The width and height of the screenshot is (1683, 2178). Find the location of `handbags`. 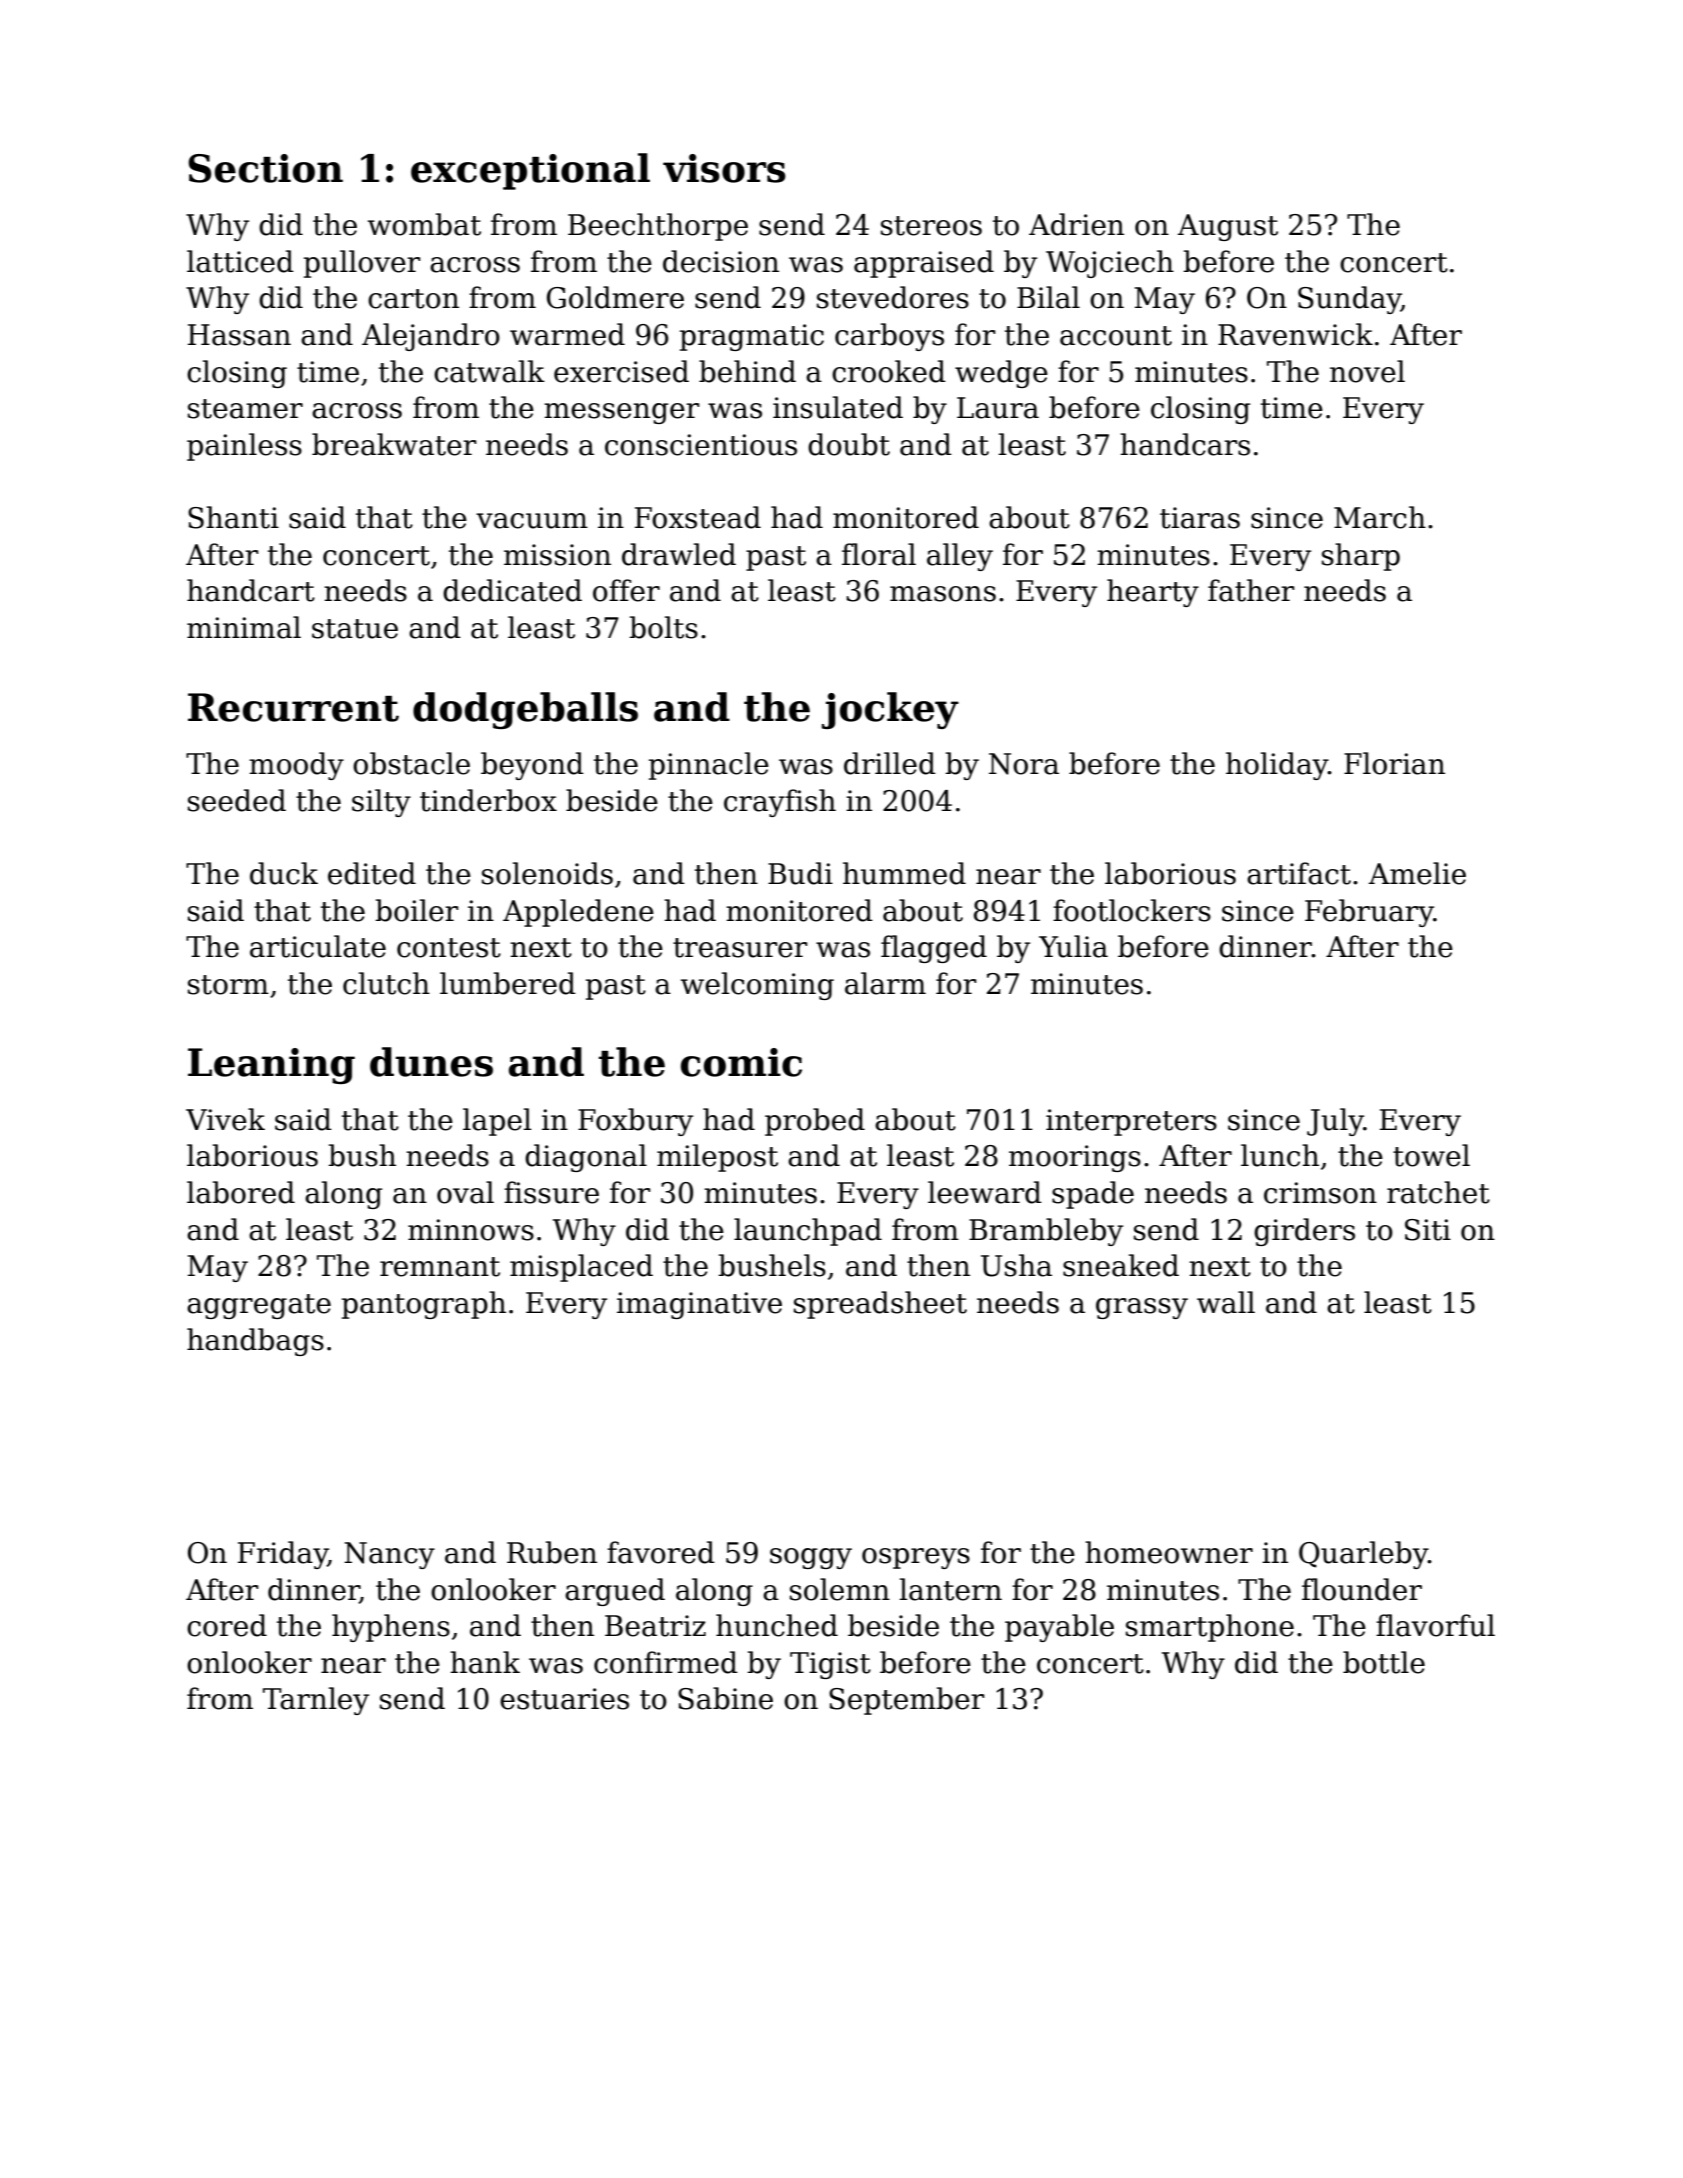

handbags is located at coordinates (255, 1342).
